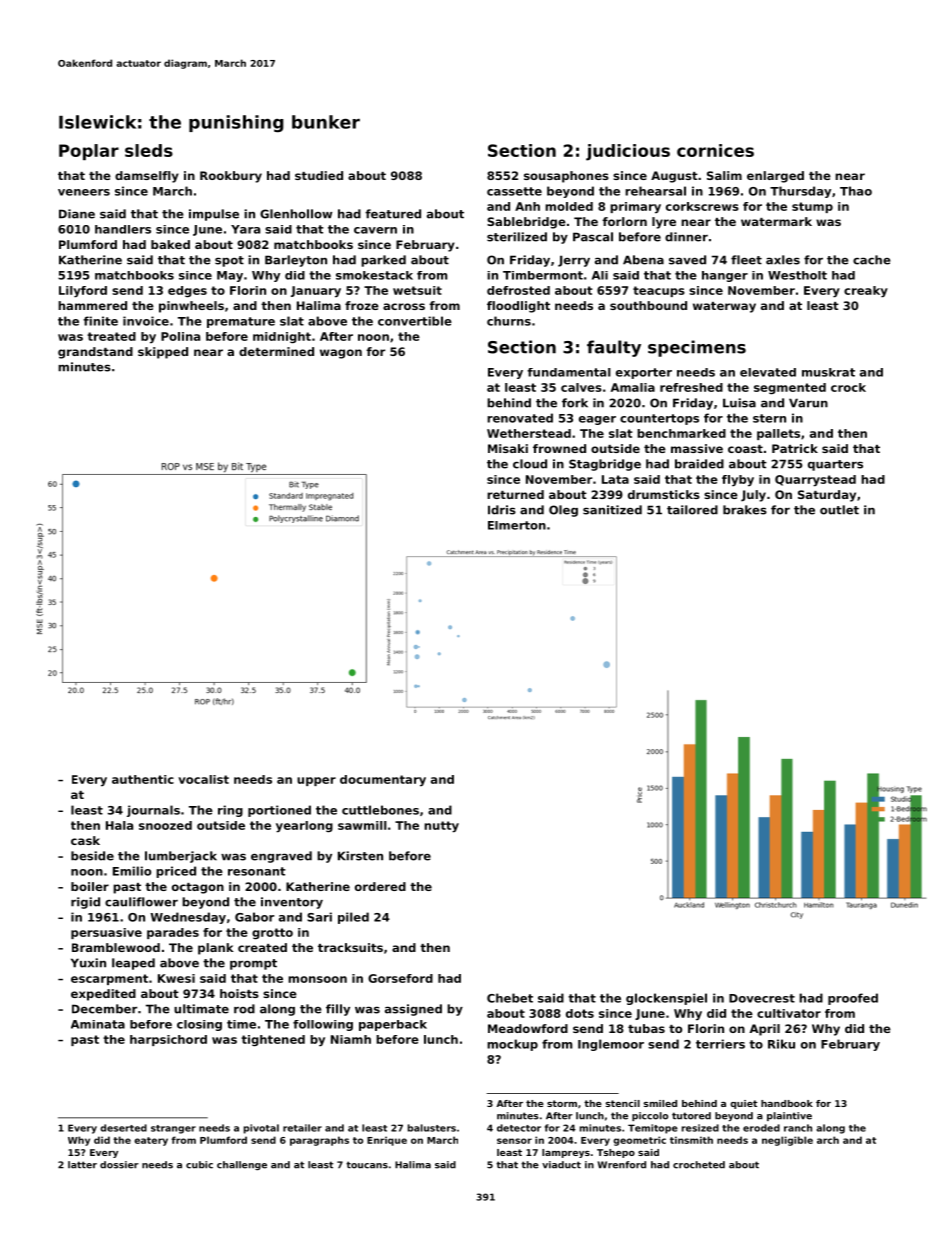 This screenshot has height=1233, width=952. I want to click on Diane, so click(77, 214).
